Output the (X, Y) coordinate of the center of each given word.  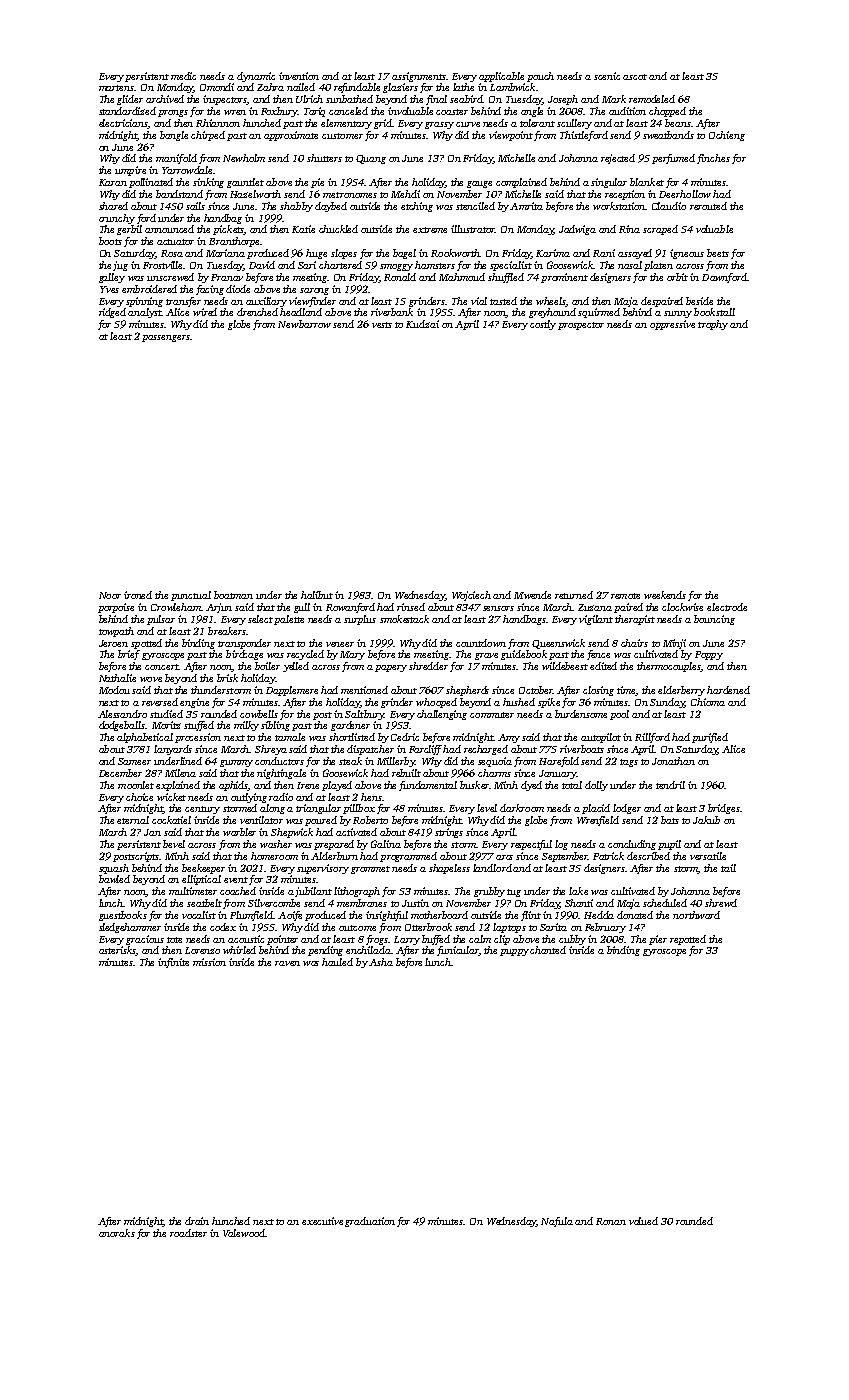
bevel (174, 844)
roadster (188, 1233)
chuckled (338, 229)
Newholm (244, 158)
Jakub (706, 820)
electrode (727, 607)
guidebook (524, 655)
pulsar (161, 620)
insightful (387, 916)
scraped (660, 230)
